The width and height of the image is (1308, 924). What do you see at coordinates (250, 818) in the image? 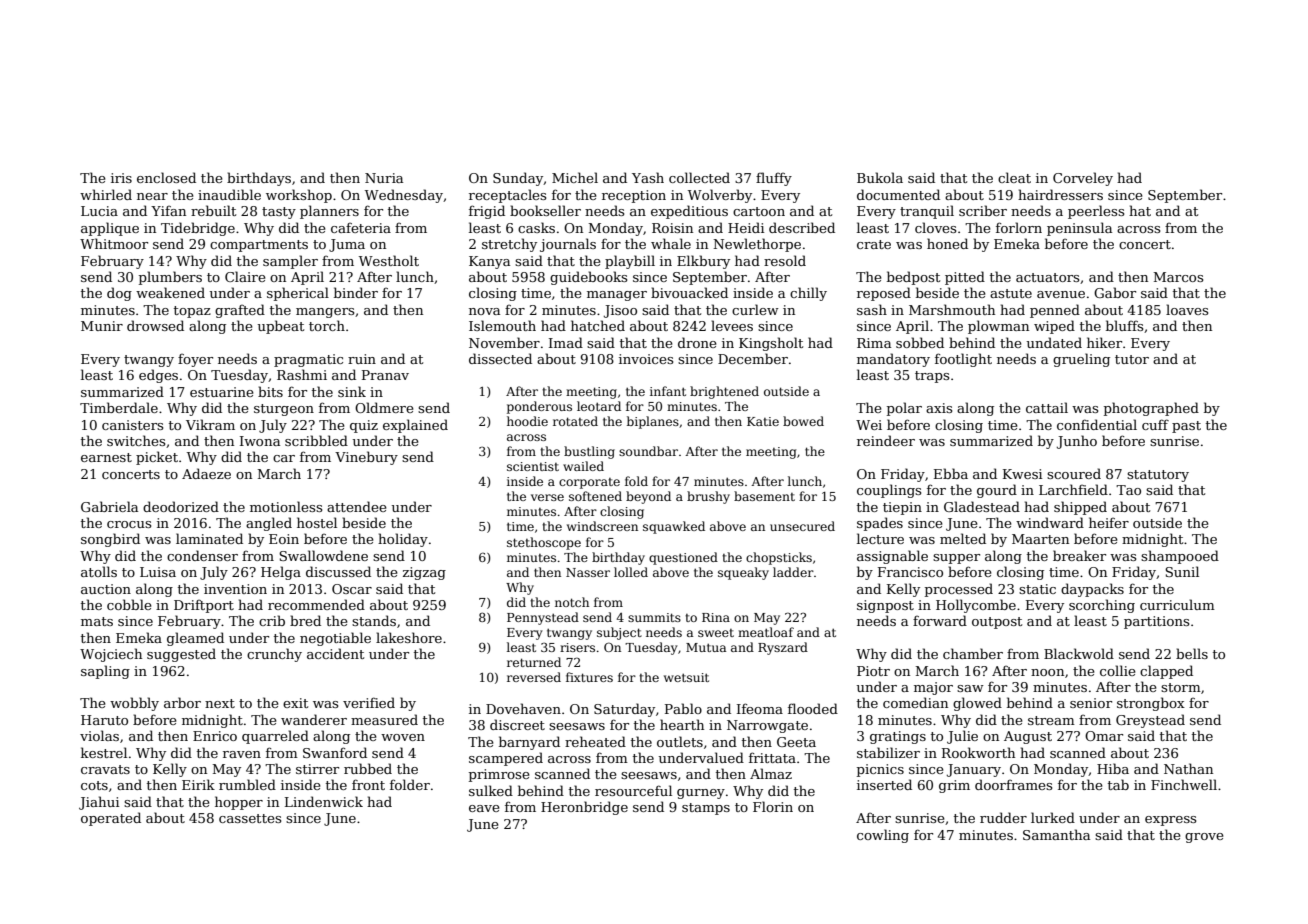
I see `cassettes` at bounding box center [250, 818].
